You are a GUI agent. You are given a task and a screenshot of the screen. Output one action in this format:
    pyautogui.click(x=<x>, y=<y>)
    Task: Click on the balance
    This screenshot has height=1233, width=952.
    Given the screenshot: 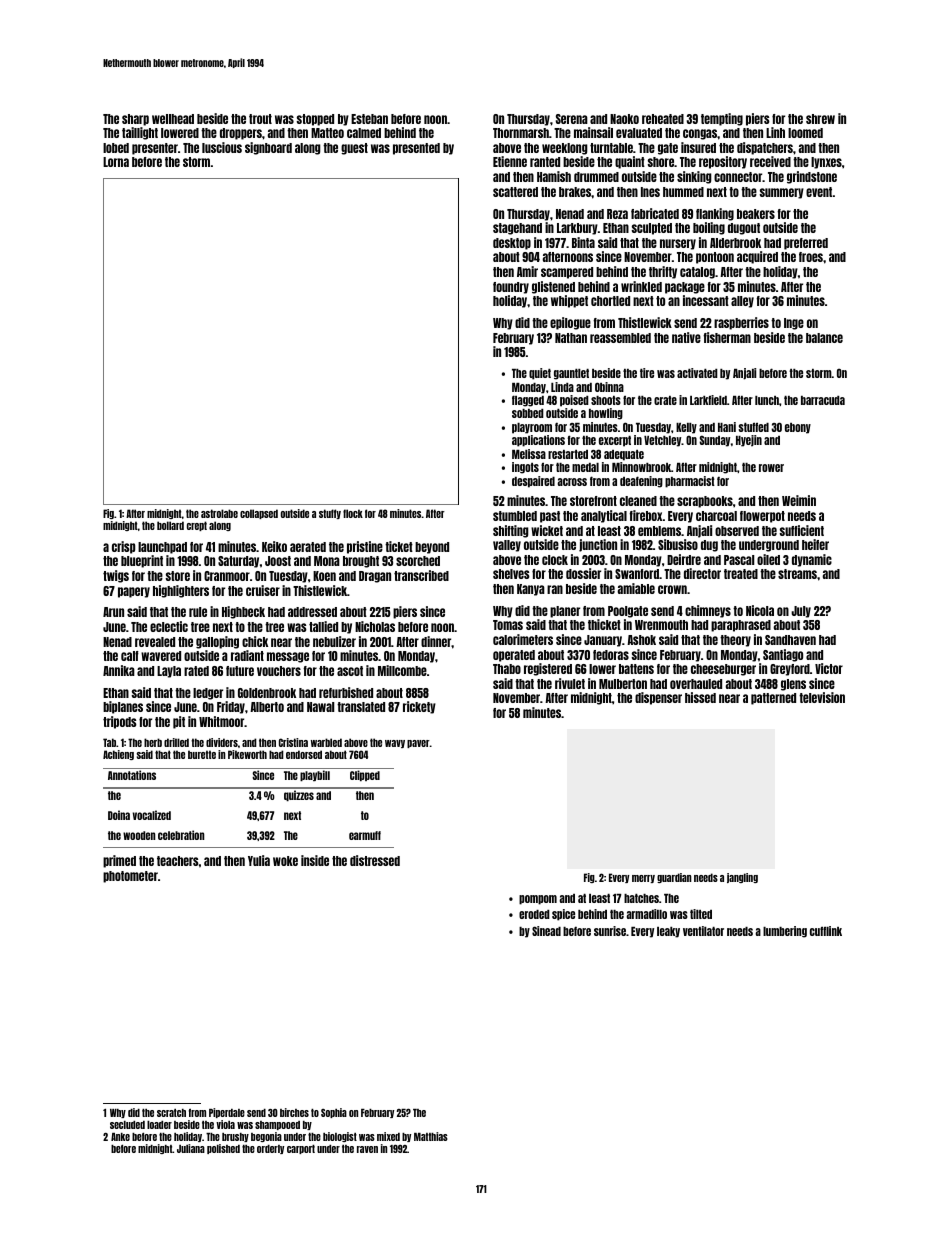 What is the action you would take?
    pyautogui.click(x=824, y=338)
